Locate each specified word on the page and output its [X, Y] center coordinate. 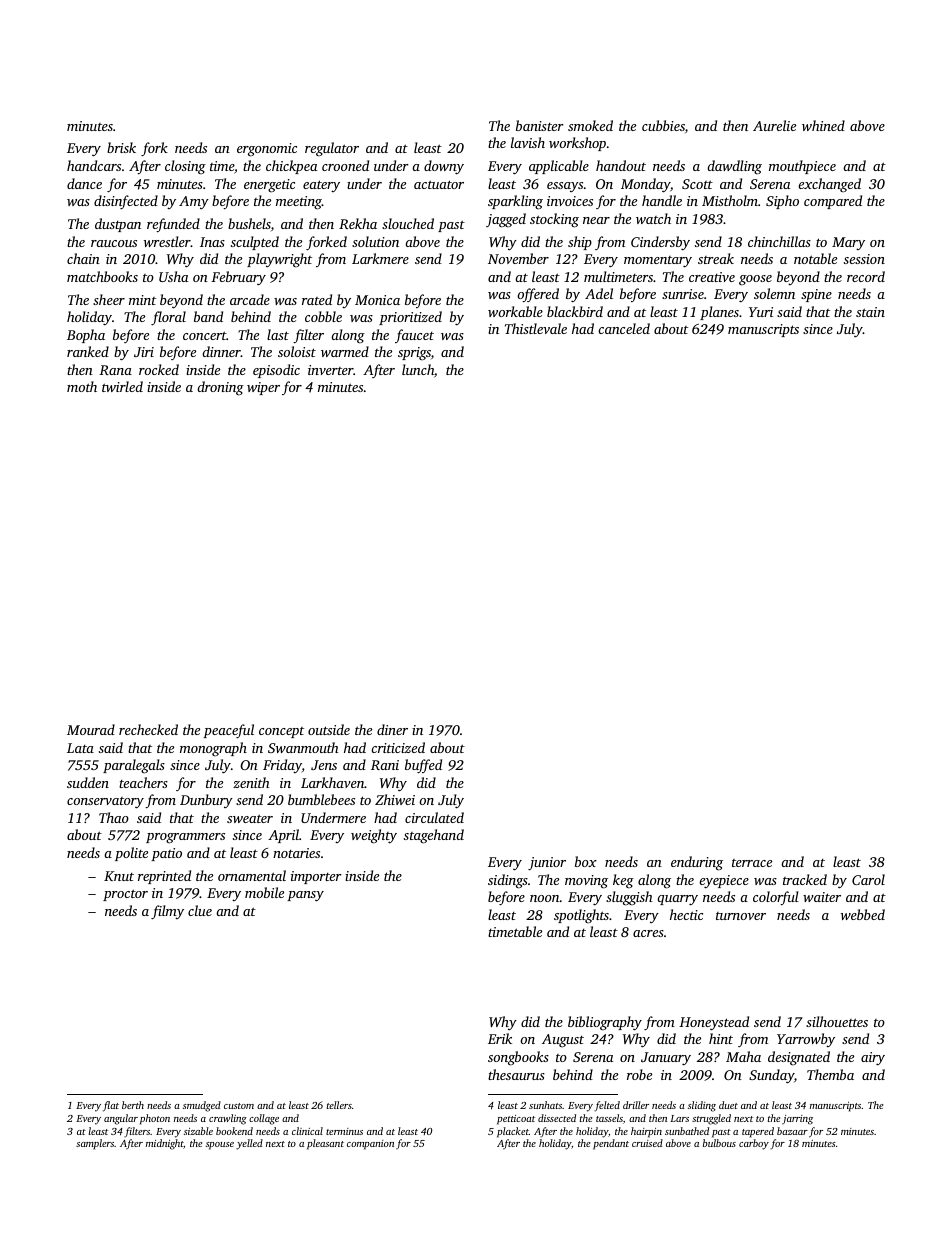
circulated [434, 817]
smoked [590, 125]
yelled [249, 1144]
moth [82, 386]
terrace [752, 863]
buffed [423, 766]
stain [870, 312]
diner [392, 729]
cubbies [663, 125]
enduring [697, 863]
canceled [624, 328]
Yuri [761, 312]
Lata [80, 748]
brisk [121, 147]
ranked [88, 351]
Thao [114, 817]
